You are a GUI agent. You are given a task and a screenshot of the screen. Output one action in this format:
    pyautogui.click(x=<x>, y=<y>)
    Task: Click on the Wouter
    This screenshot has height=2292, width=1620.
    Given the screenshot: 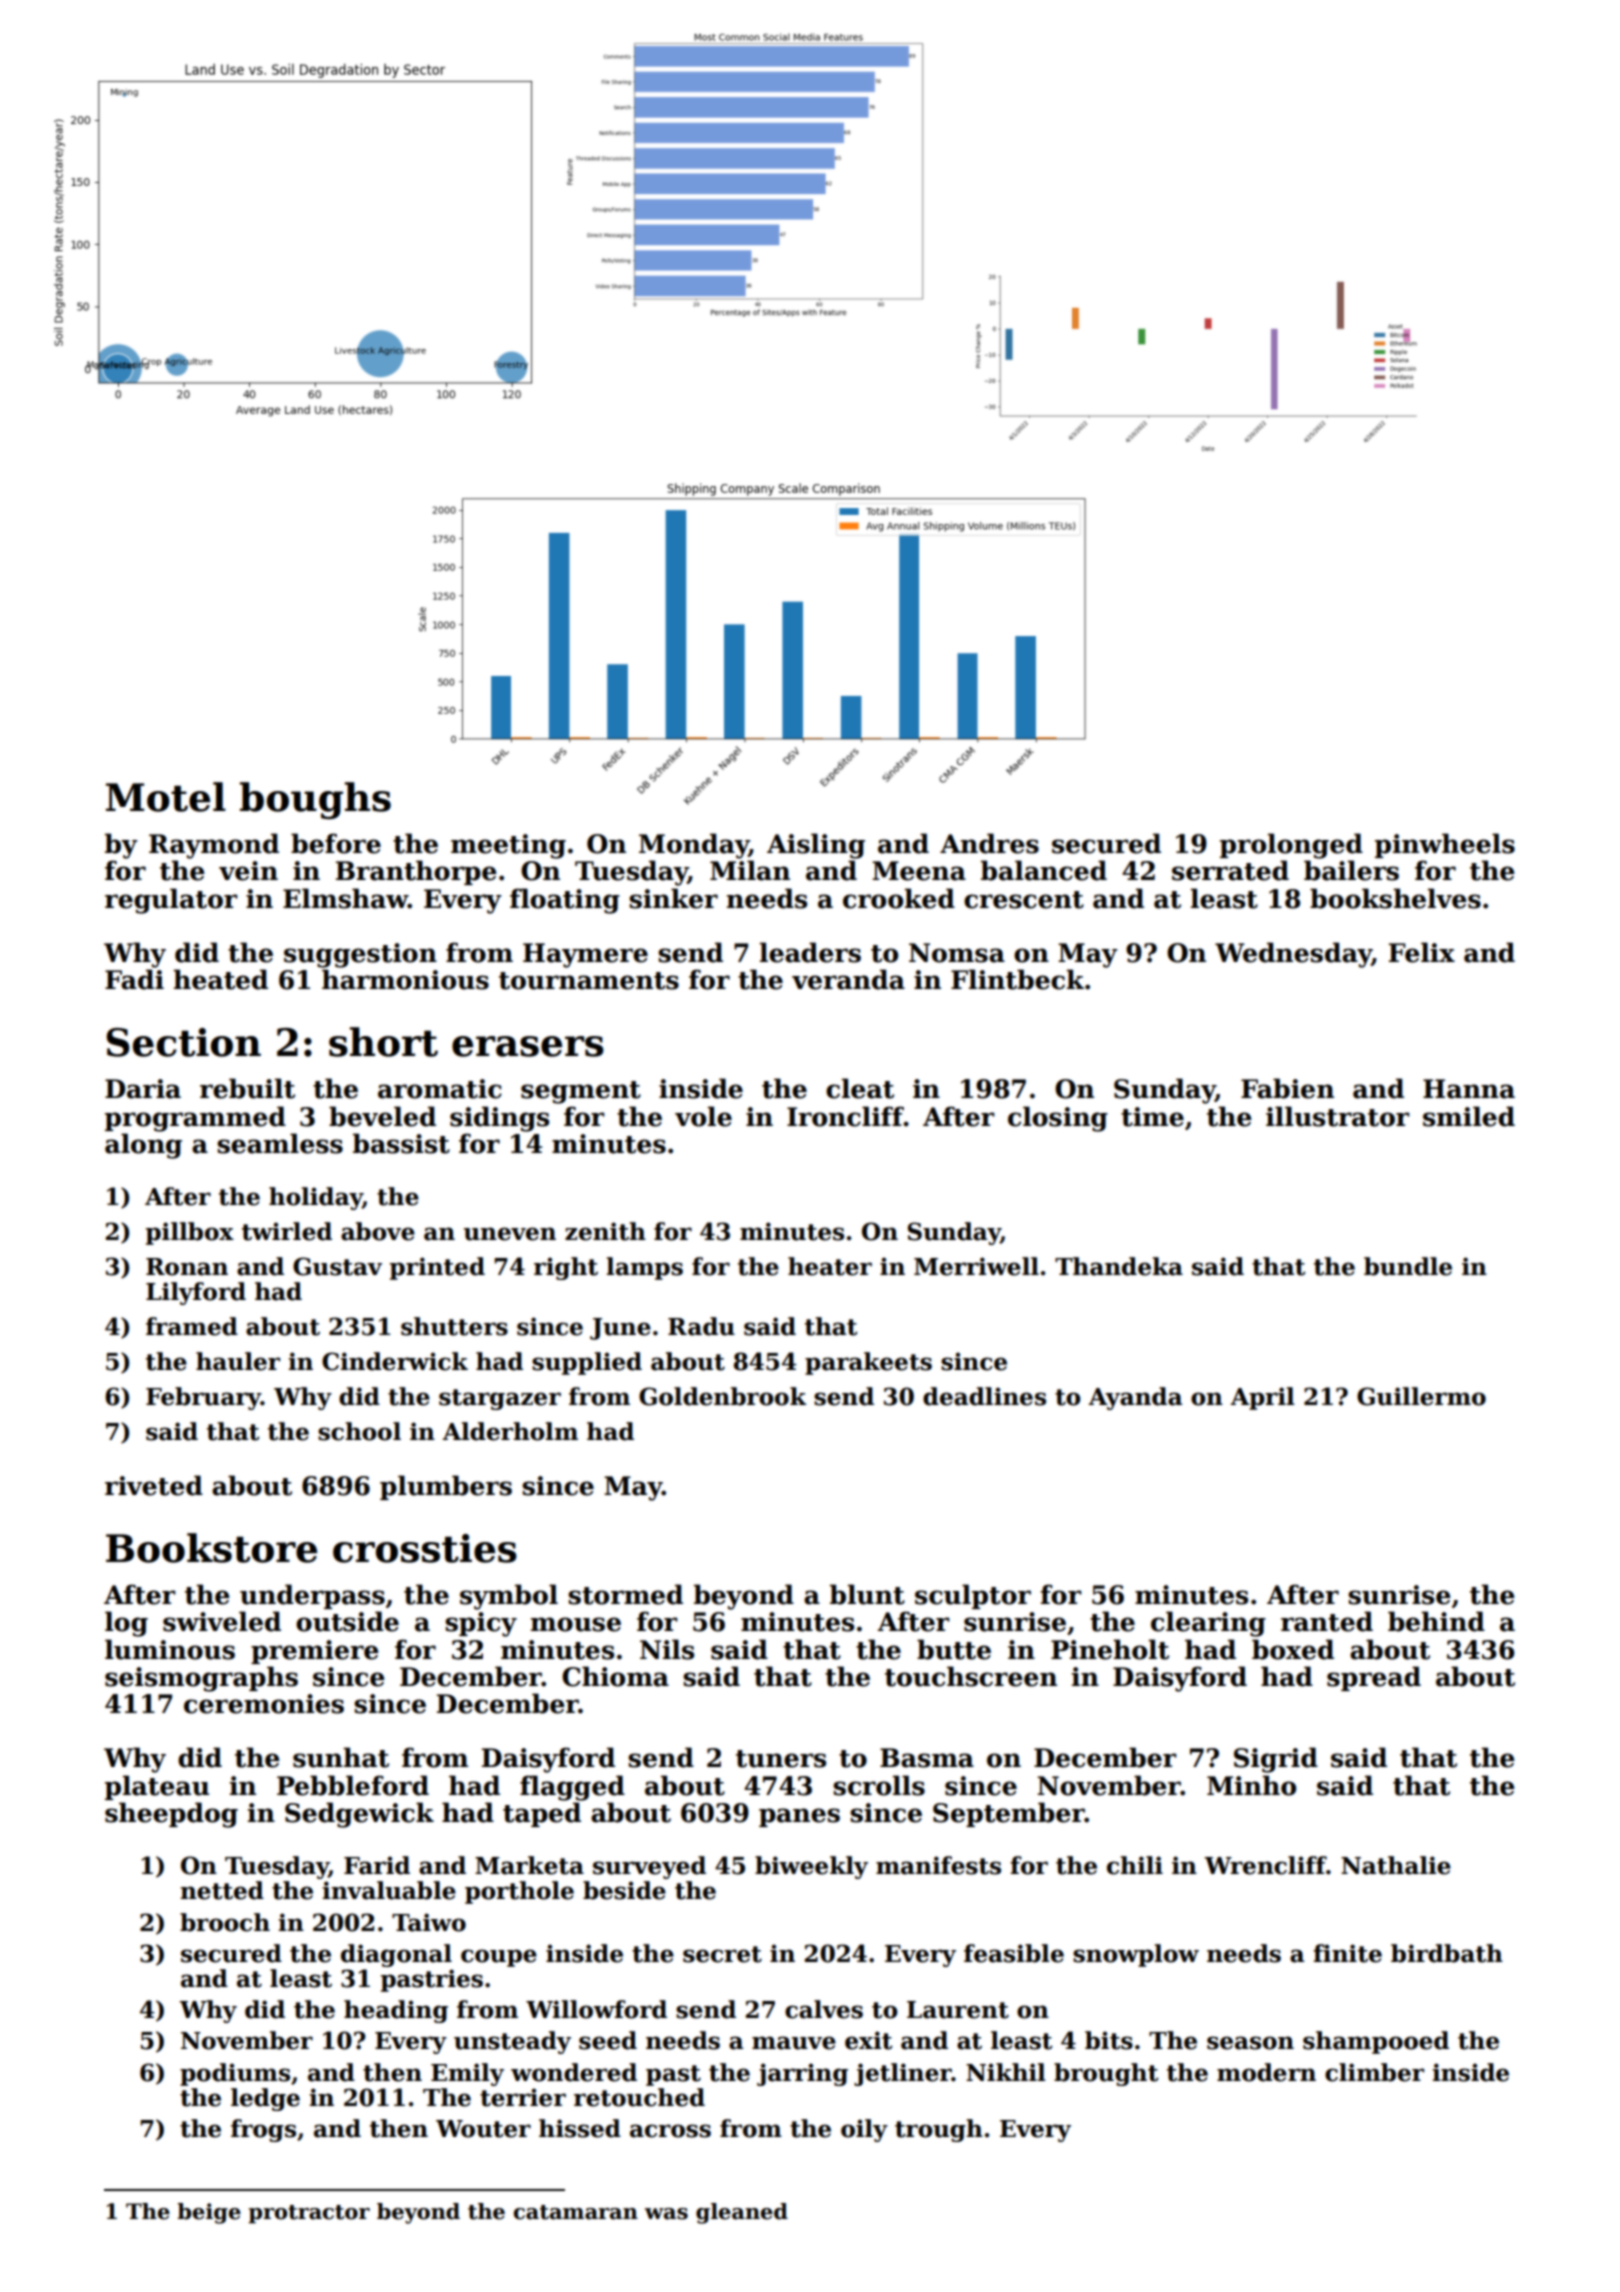 What is the action you would take?
    pyautogui.click(x=483, y=2129)
